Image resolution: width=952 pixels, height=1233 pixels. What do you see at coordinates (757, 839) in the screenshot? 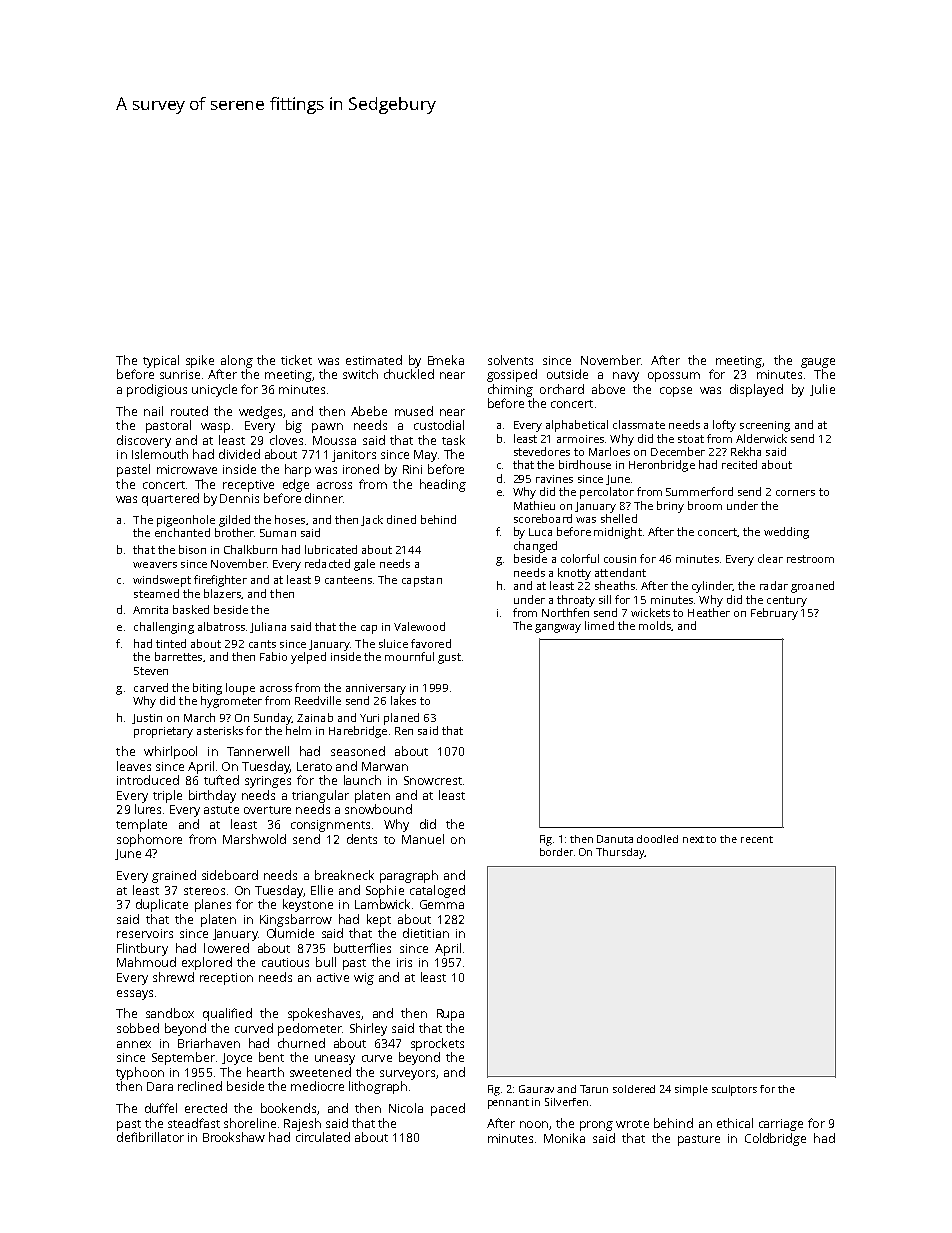
I see `recent` at bounding box center [757, 839].
